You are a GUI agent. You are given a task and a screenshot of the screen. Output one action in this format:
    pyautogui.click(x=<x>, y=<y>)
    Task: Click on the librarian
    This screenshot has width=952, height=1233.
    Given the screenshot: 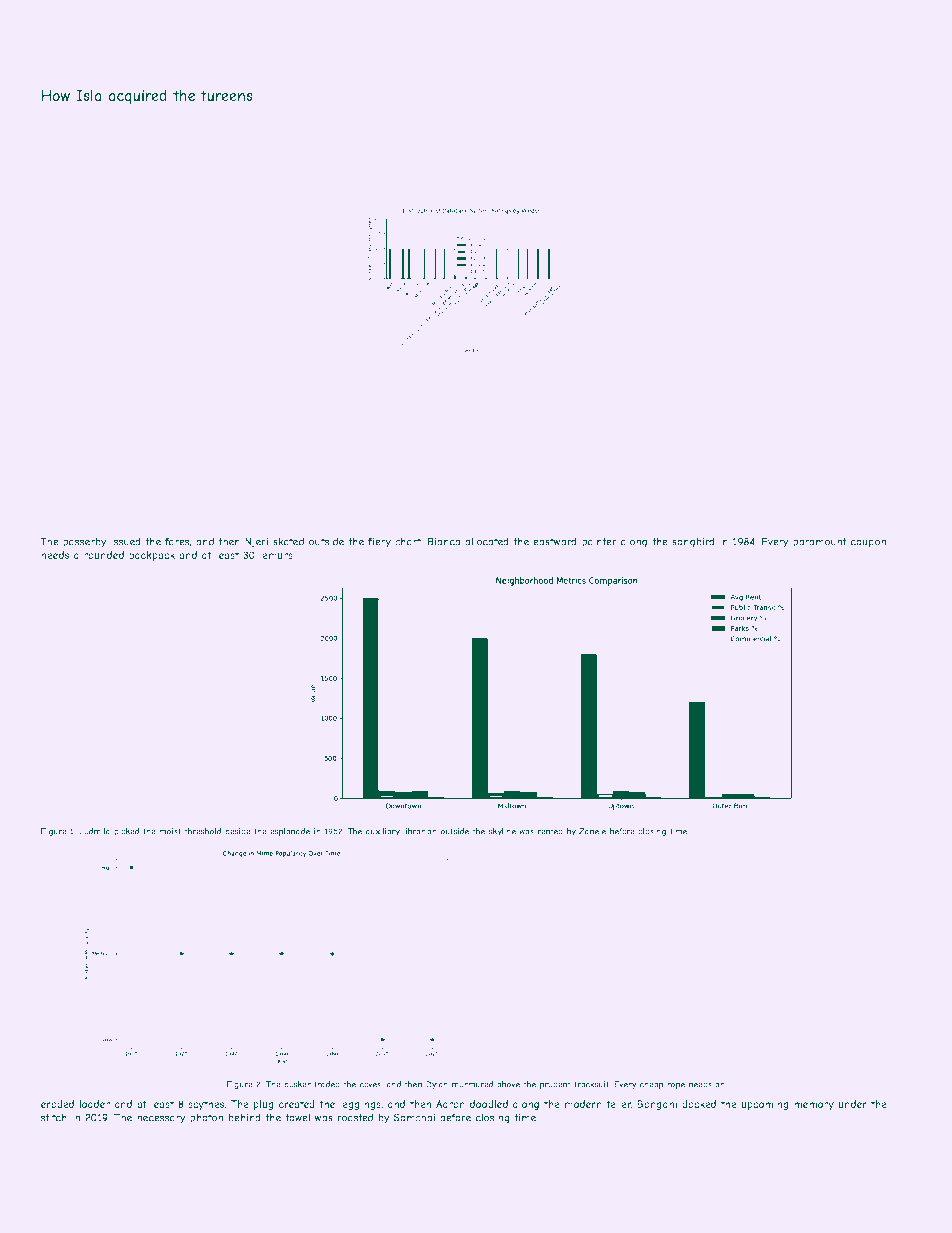 What is the action you would take?
    pyautogui.click(x=420, y=831)
